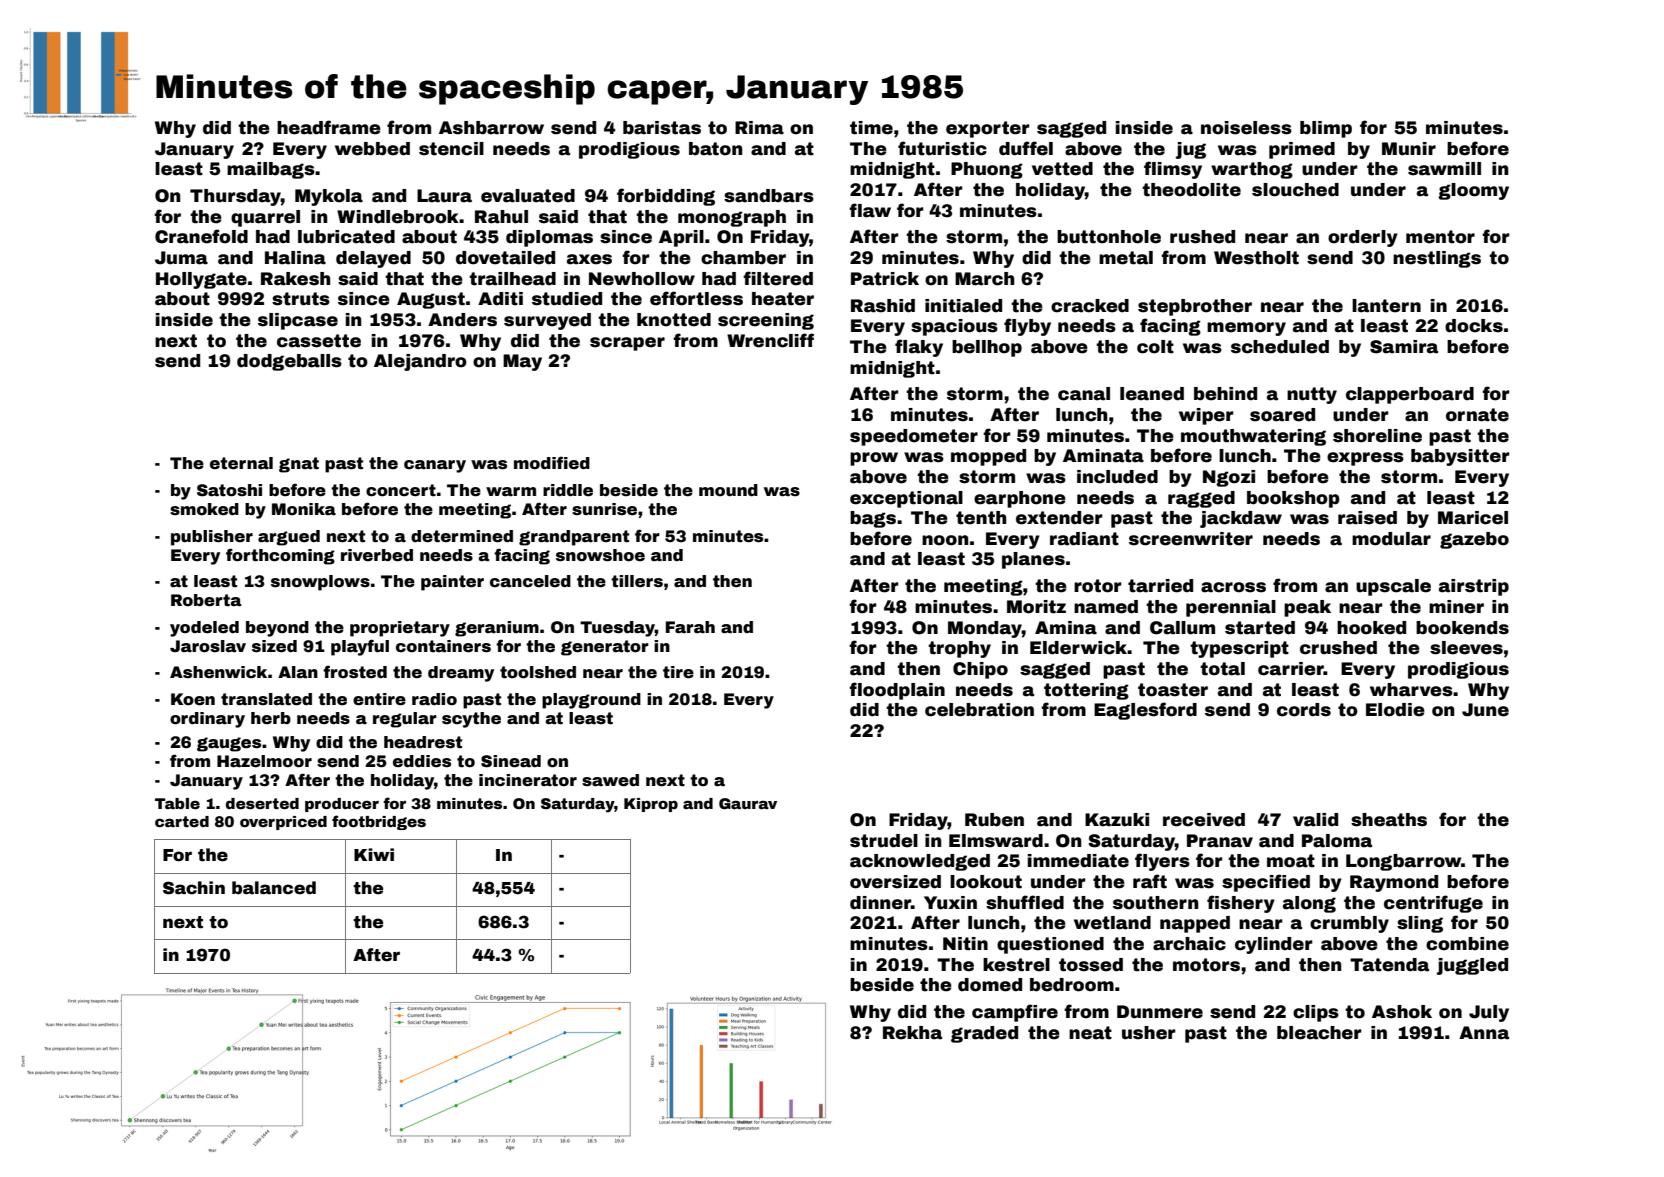 This screenshot has width=1664, height=1177. What do you see at coordinates (870, 210) in the screenshot?
I see `flaw` at bounding box center [870, 210].
